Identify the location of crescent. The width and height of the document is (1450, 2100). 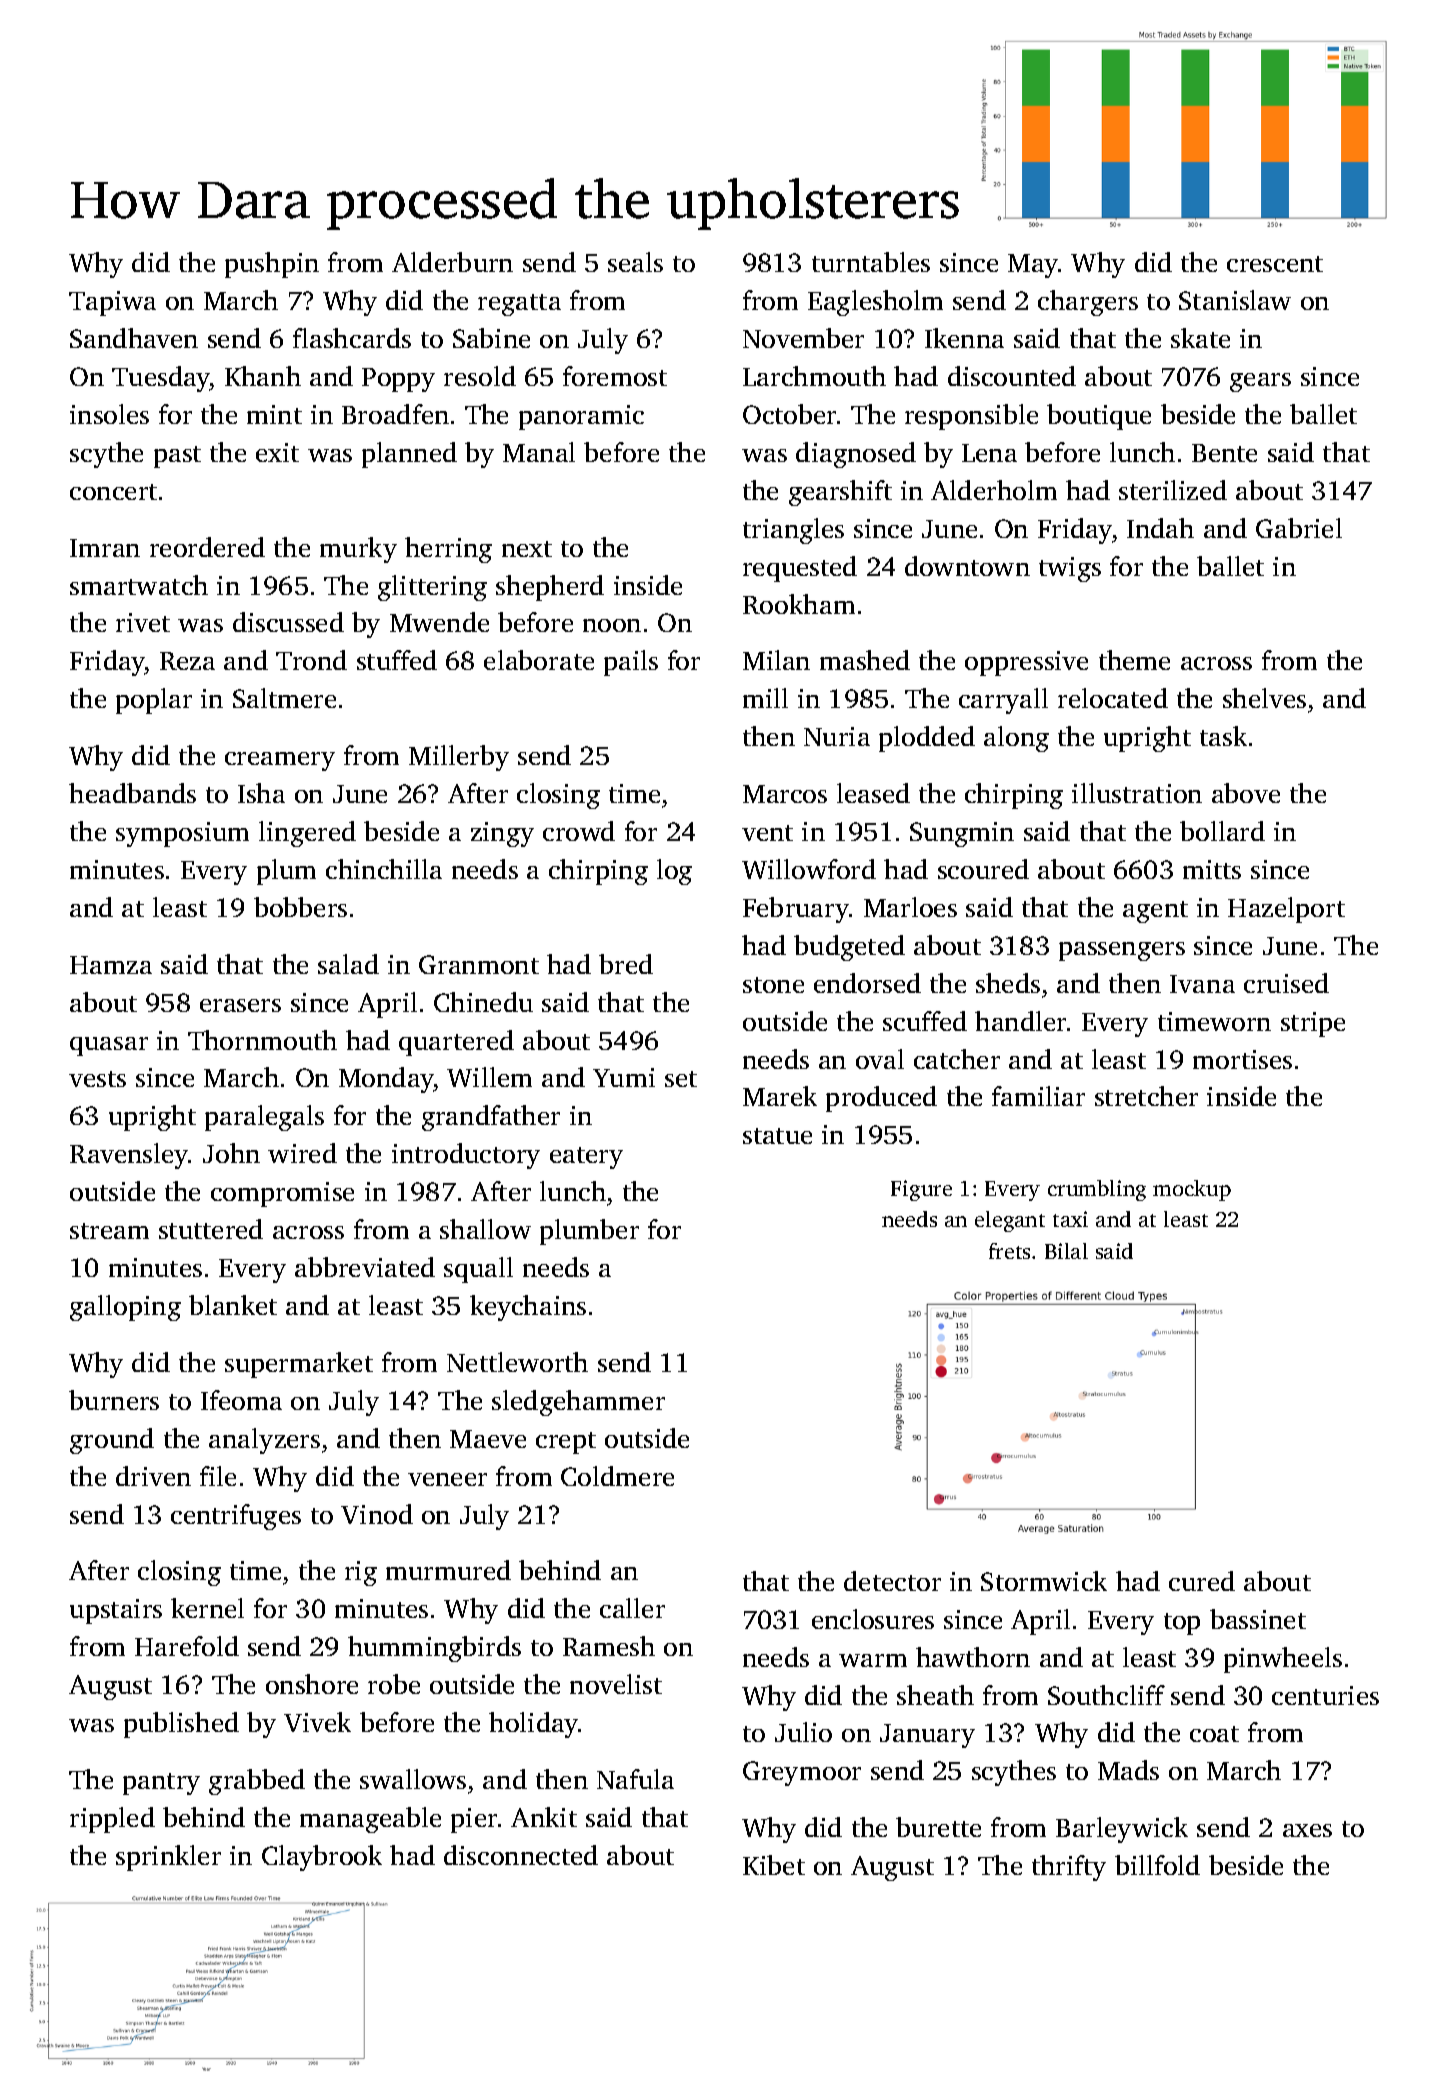
(1275, 264).
